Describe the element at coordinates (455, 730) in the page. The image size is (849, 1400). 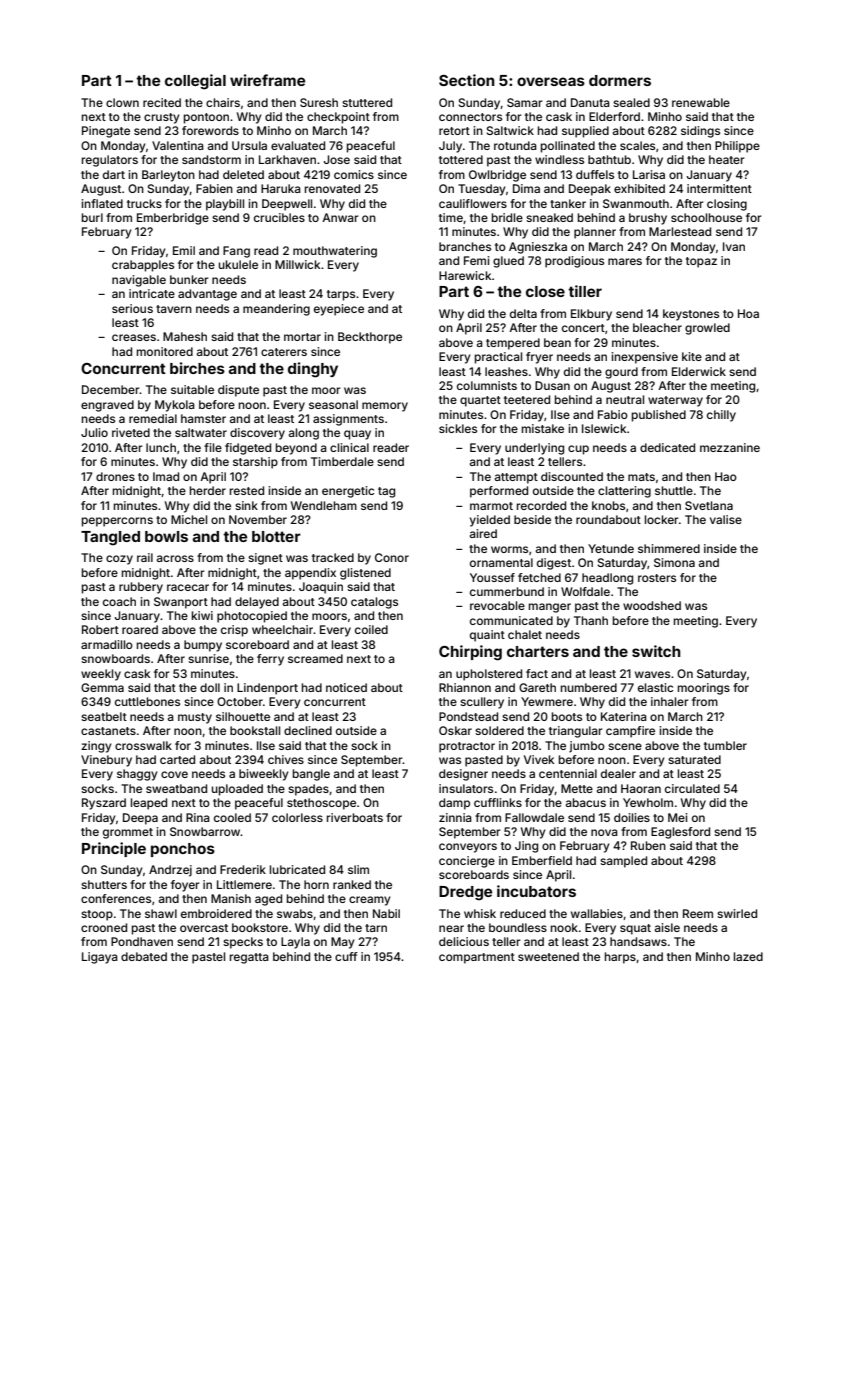
I see `Oskar` at that location.
